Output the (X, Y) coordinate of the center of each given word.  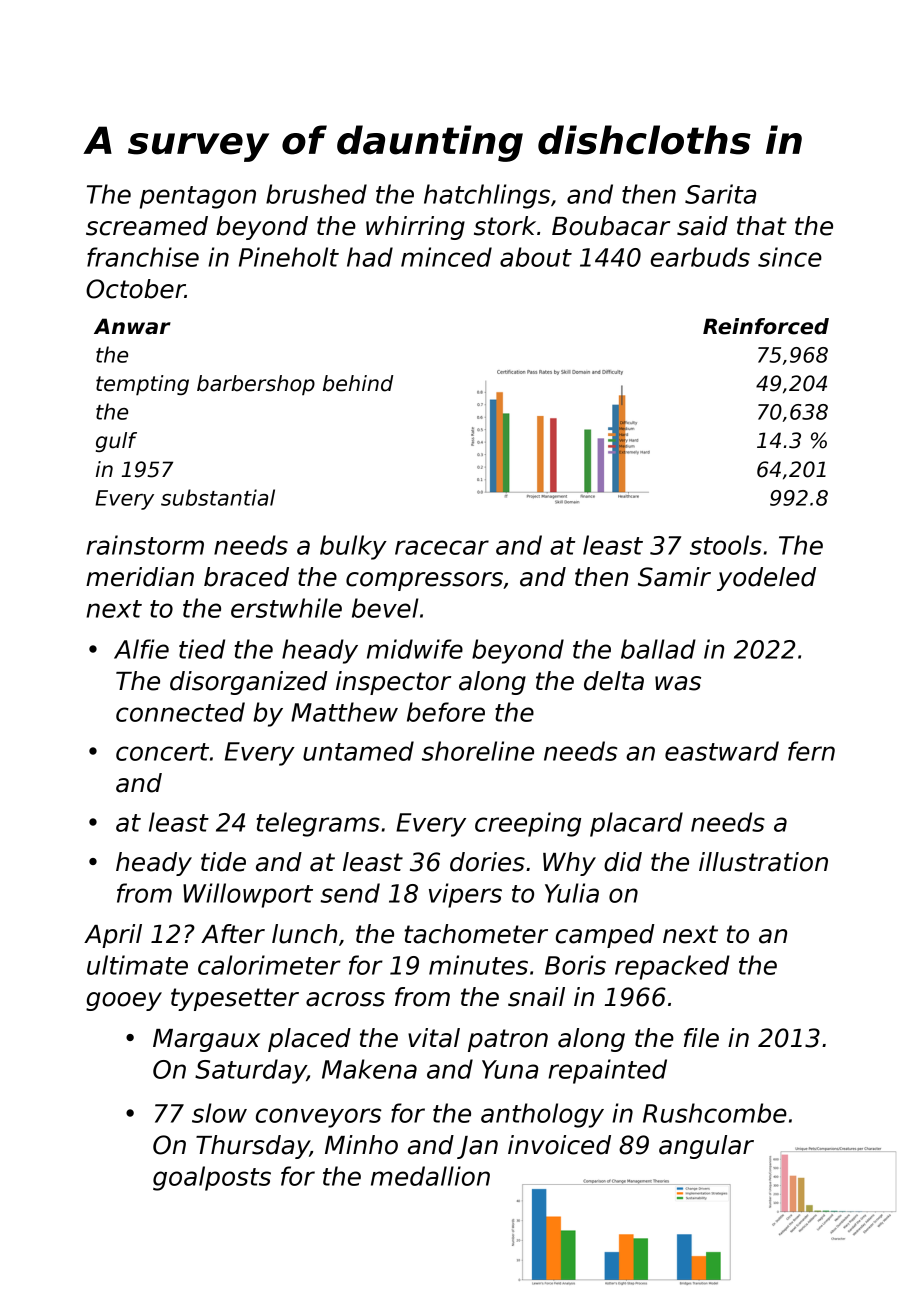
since (790, 257)
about (536, 257)
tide (223, 862)
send (350, 893)
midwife (415, 649)
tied (202, 649)
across (345, 999)
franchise (143, 257)
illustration (763, 862)
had (370, 257)
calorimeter (269, 965)
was (678, 683)
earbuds (700, 257)
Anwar (132, 326)
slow (219, 1113)
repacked (672, 967)
